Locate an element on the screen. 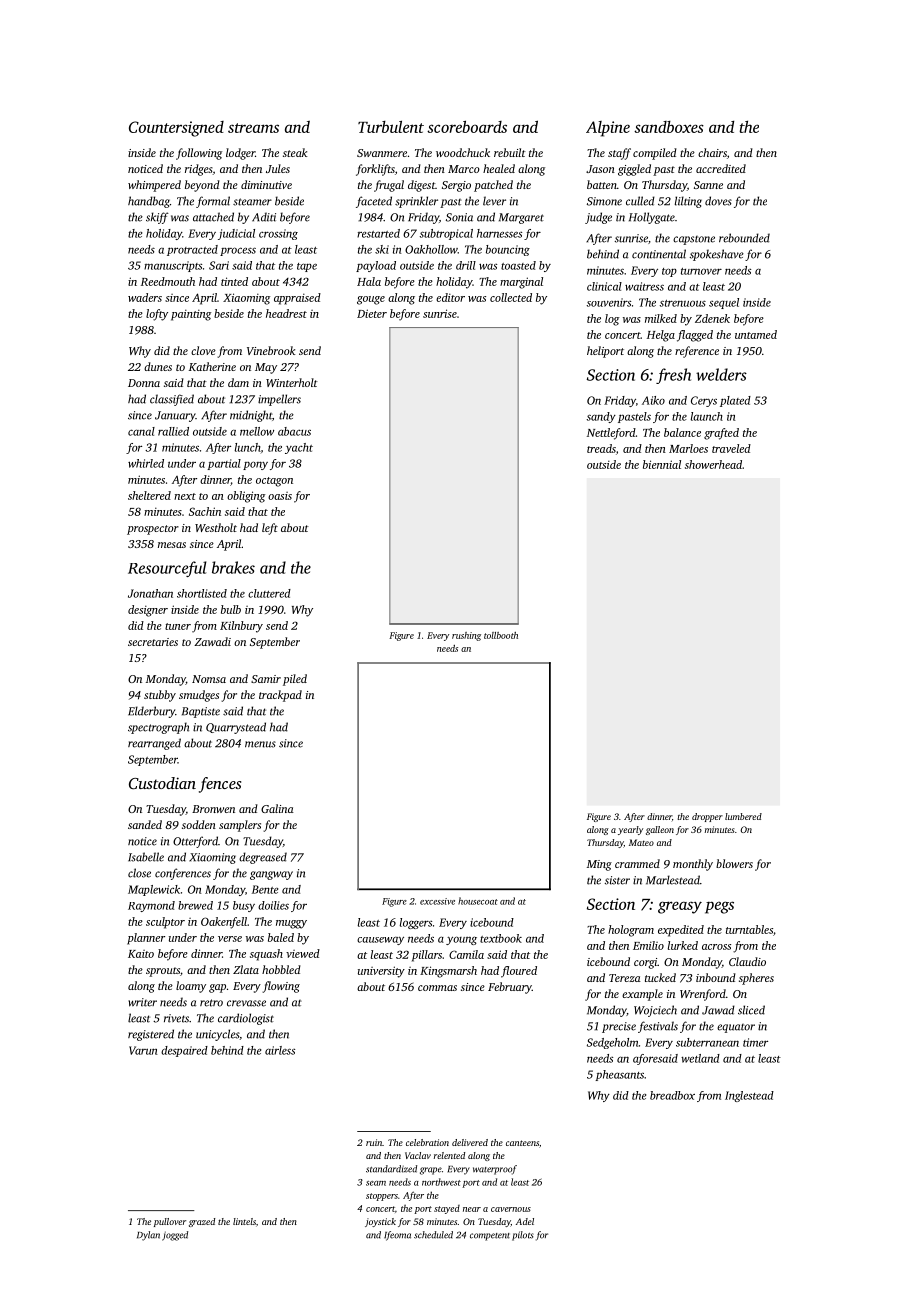  verse is located at coordinates (230, 939).
